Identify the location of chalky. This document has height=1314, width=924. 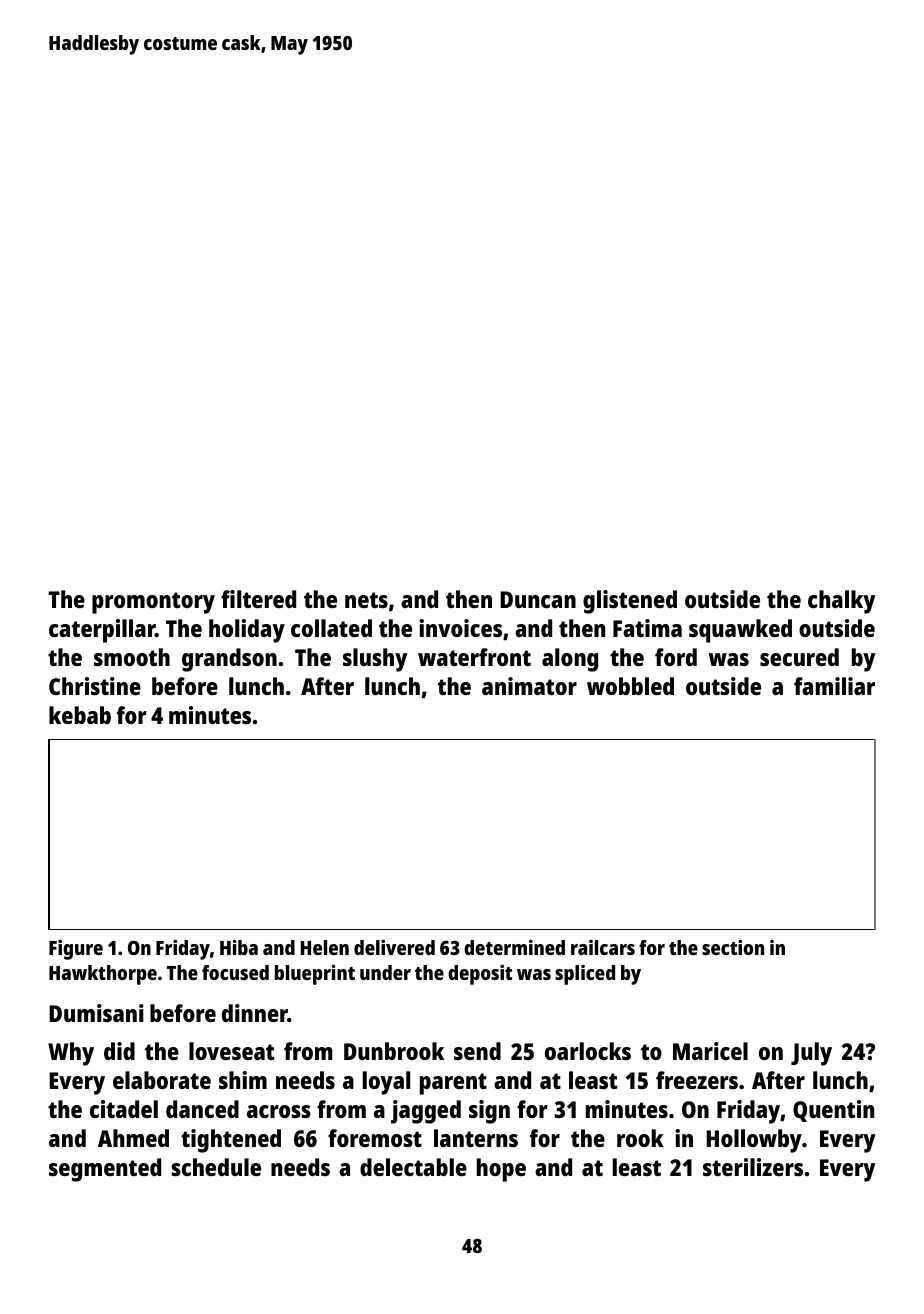
(841, 602).
